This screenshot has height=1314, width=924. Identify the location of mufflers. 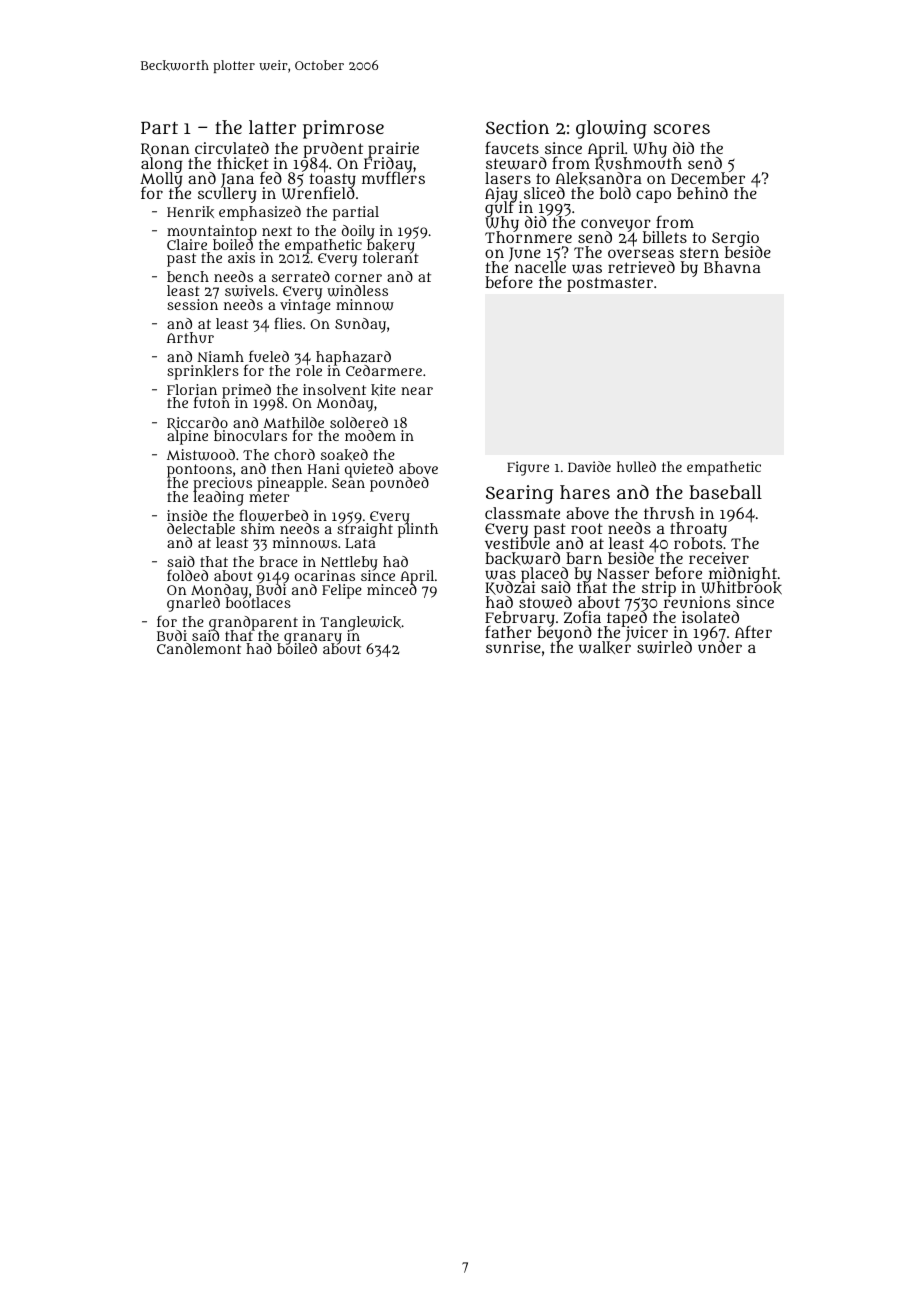
(393, 178).
